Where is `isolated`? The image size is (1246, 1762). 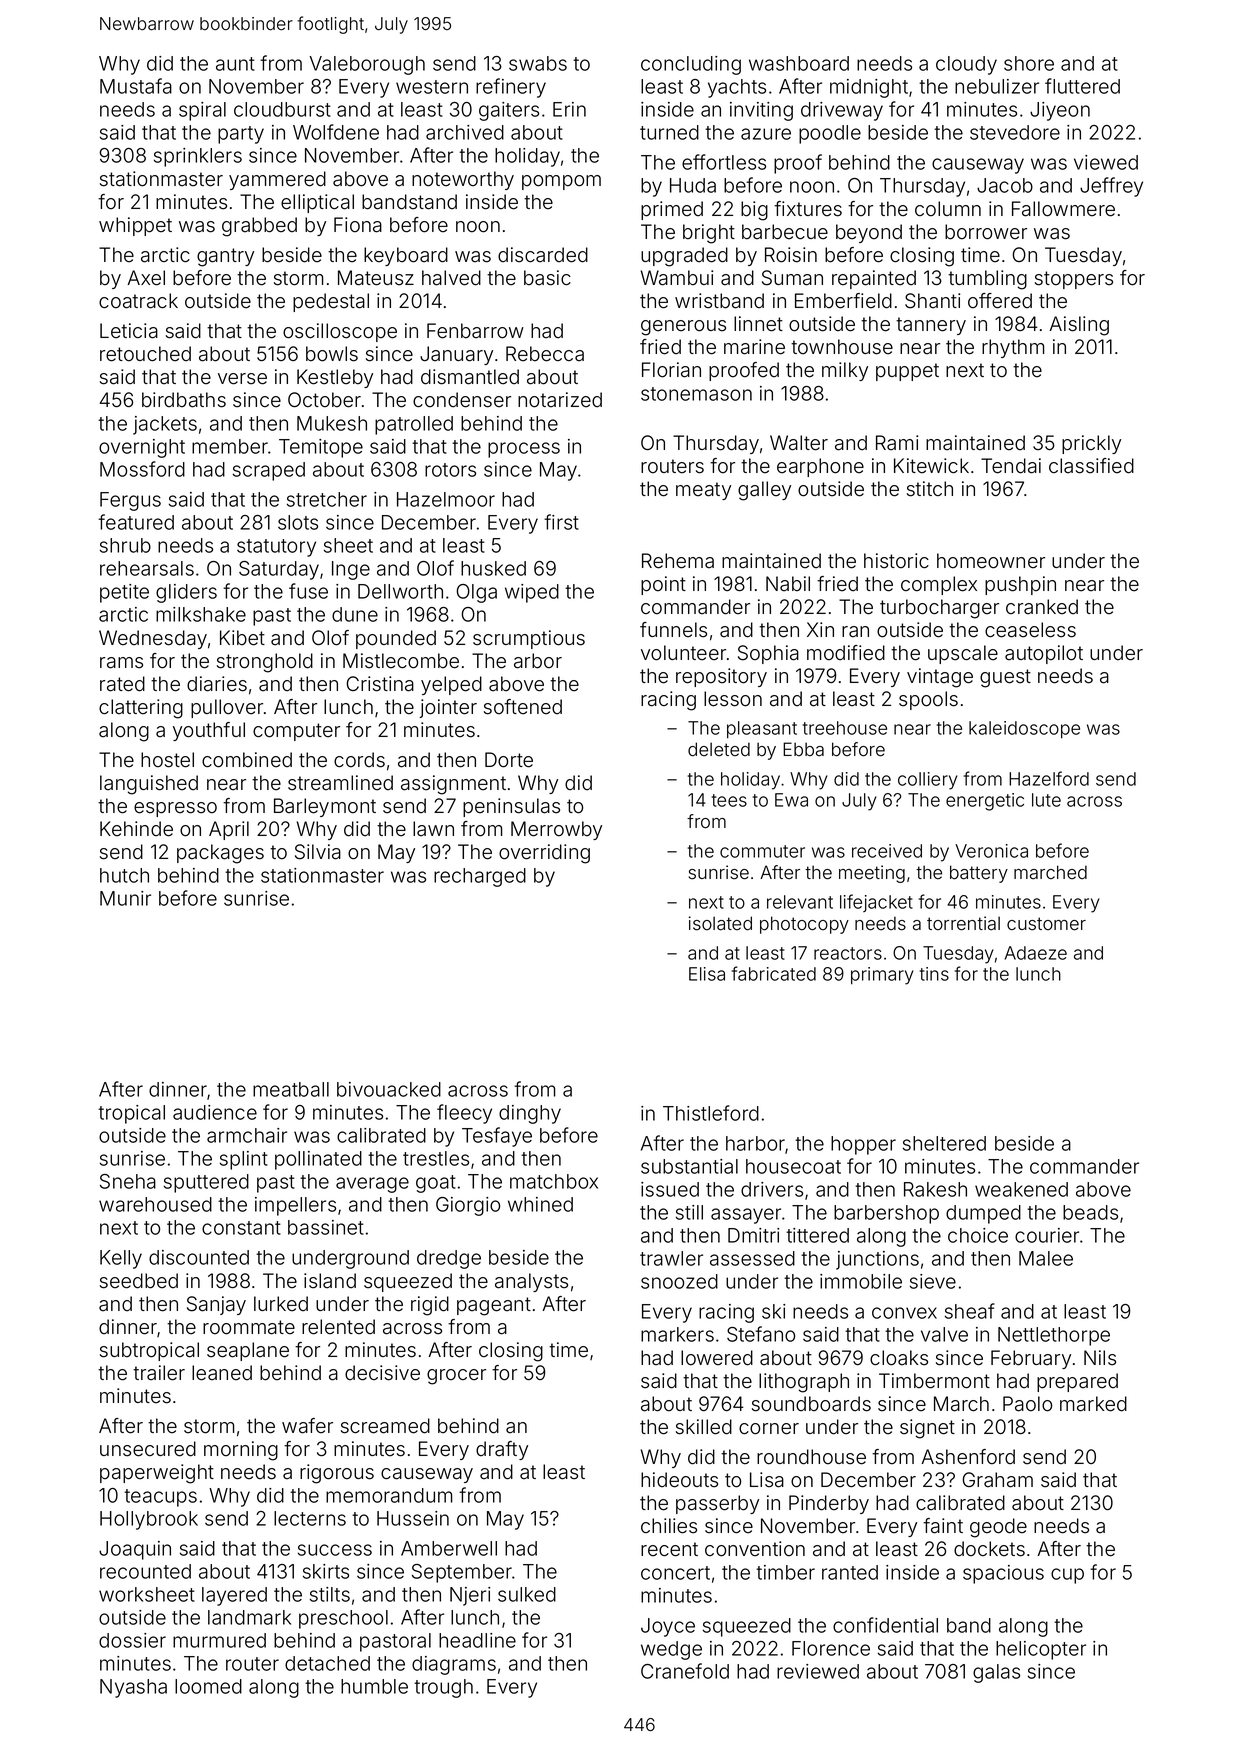 isolated is located at coordinates (720, 923).
